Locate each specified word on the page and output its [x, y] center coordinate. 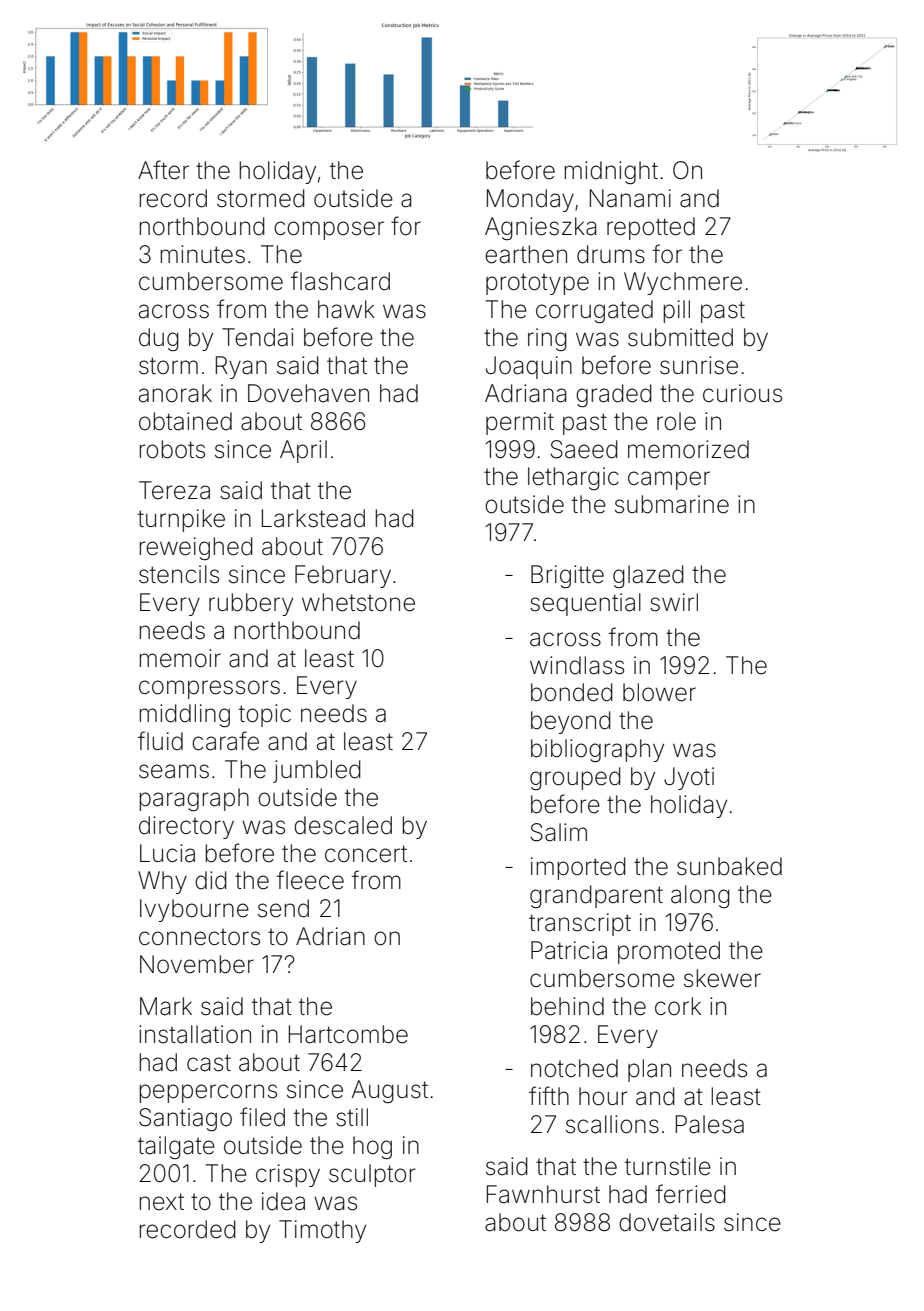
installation [195, 1034]
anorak [175, 393]
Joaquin [529, 367]
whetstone [358, 602]
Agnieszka [541, 228]
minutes [203, 254]
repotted [651, 228]
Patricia [569, 950]
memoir [180, 658]
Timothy [322, 1231]
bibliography [597, 750]
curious [742, 393]
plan [649, 1070]
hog [372, 1147]
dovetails [667, 1222]
